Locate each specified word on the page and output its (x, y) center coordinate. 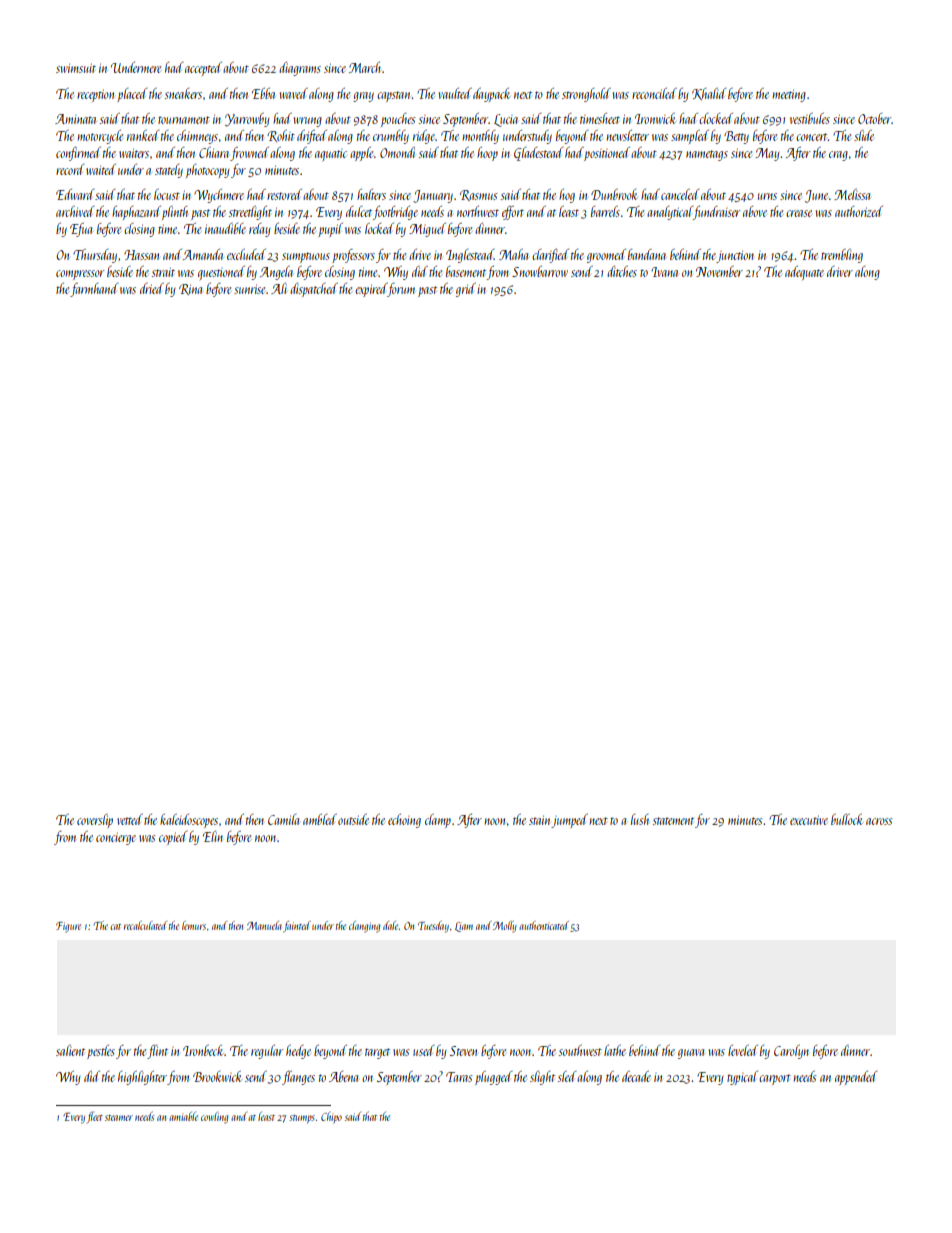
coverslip (95, 821)
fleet (95, 1117)
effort (513, 213)
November (719, 271)
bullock (847, 819)
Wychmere (219, 196)
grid (466, 290)
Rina (190, 289)
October (874, 118)
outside (353, 819)
